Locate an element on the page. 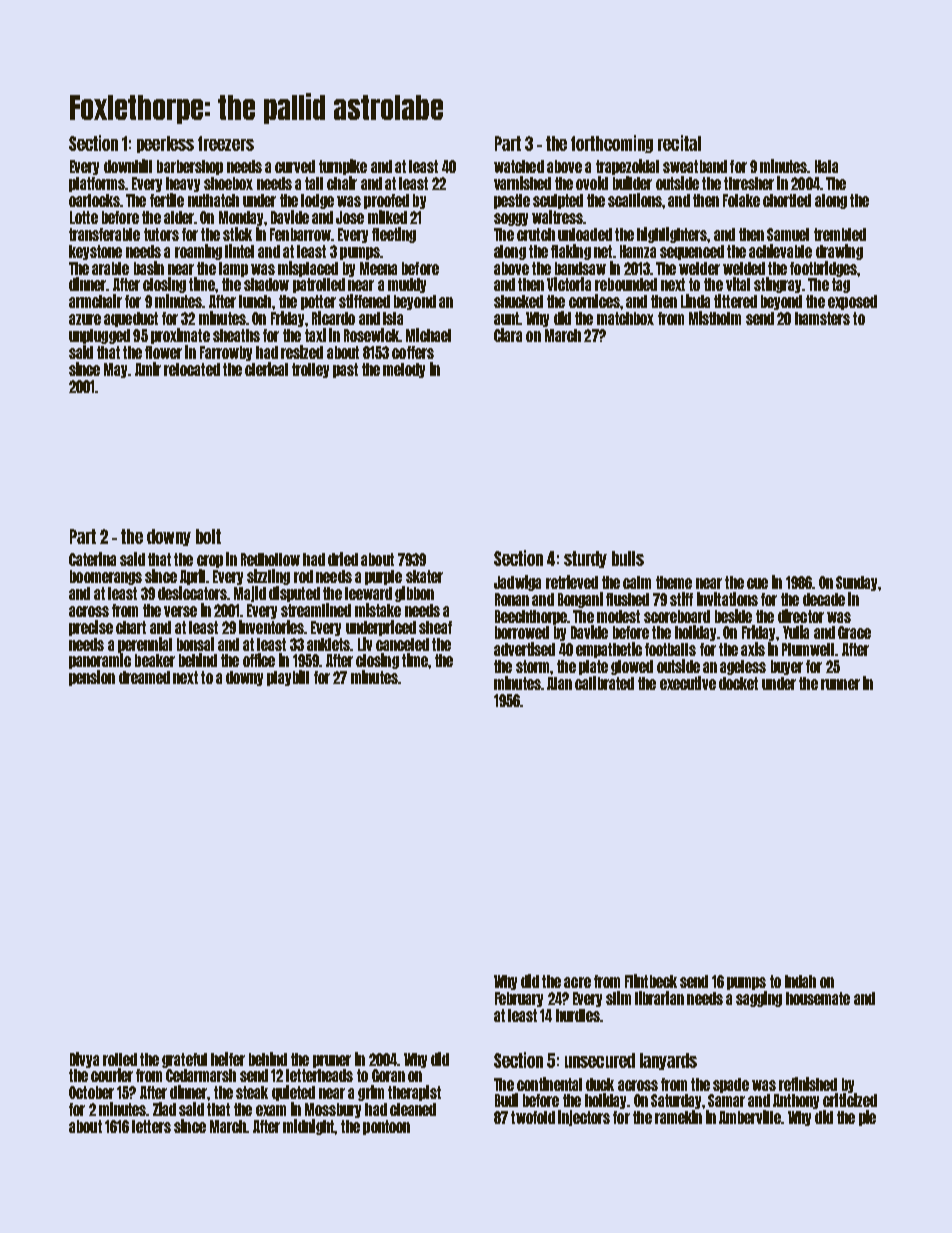 The image size is (952, 1233). pie is located at coordinates (867, 1118).
